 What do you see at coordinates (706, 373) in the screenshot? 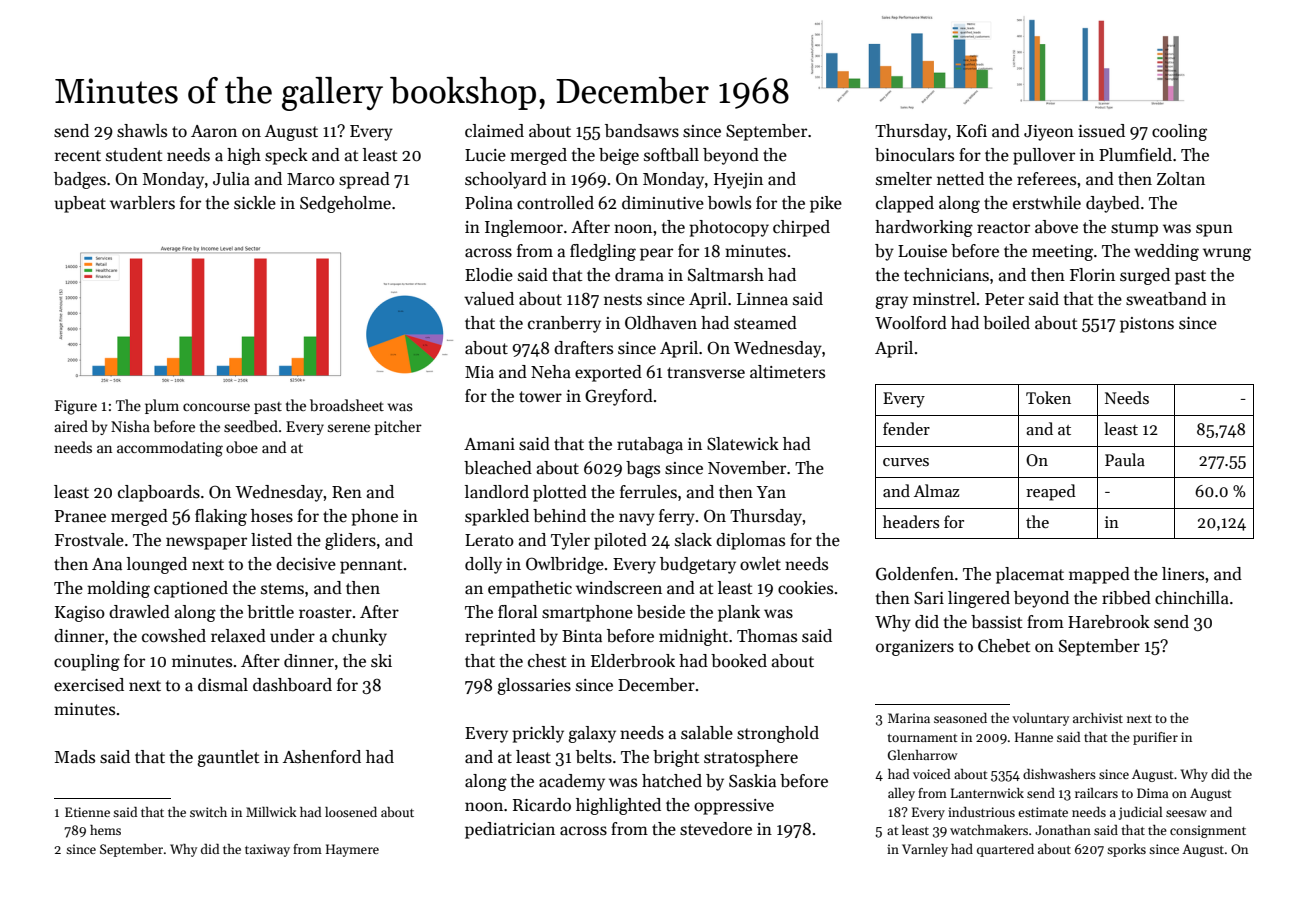
I see `transverse` at bounding box center [706, 373].
